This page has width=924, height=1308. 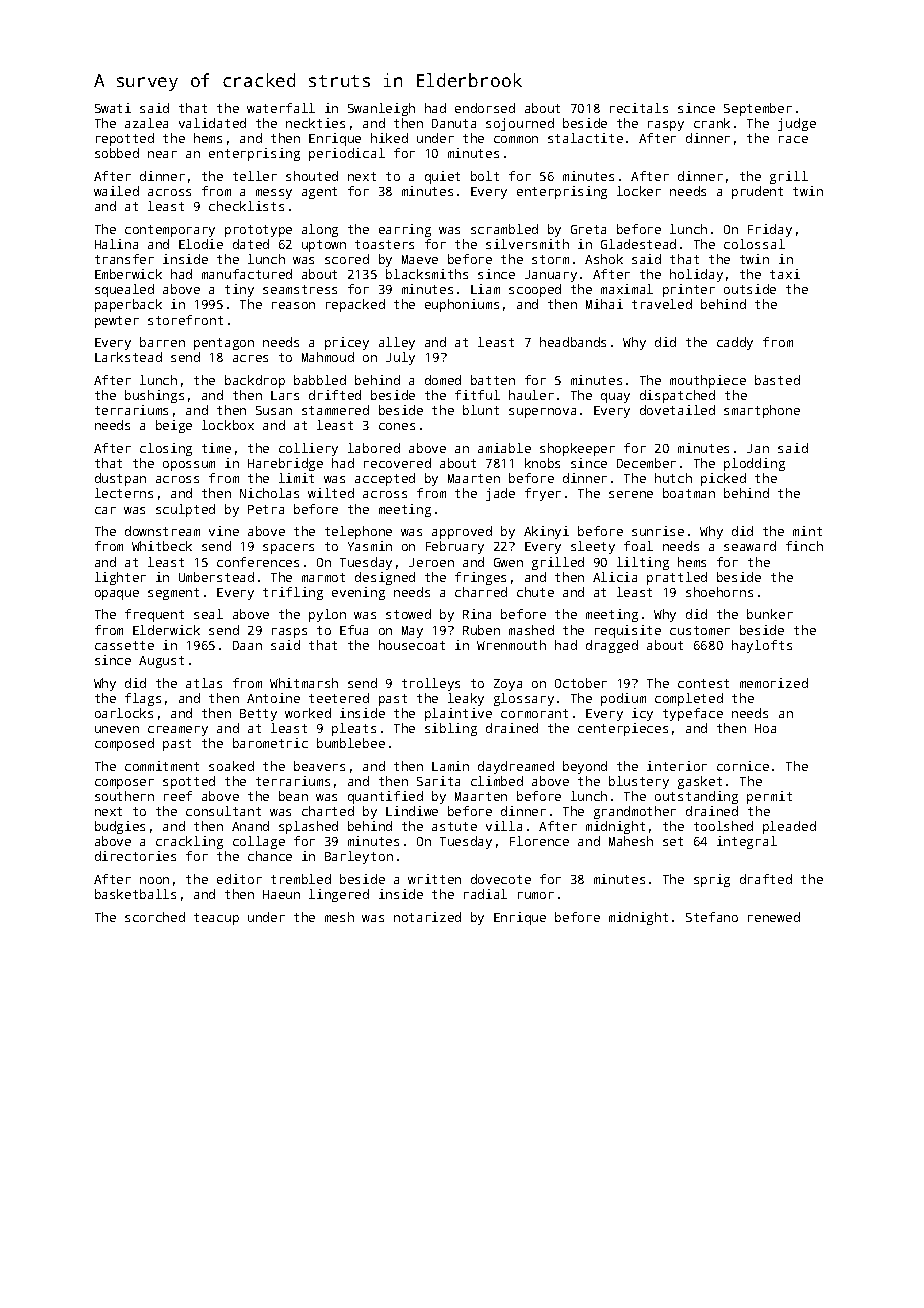 What do you see at coordinates (758, 109) in the page?
I see `September` at bounding box center [758, 109].
